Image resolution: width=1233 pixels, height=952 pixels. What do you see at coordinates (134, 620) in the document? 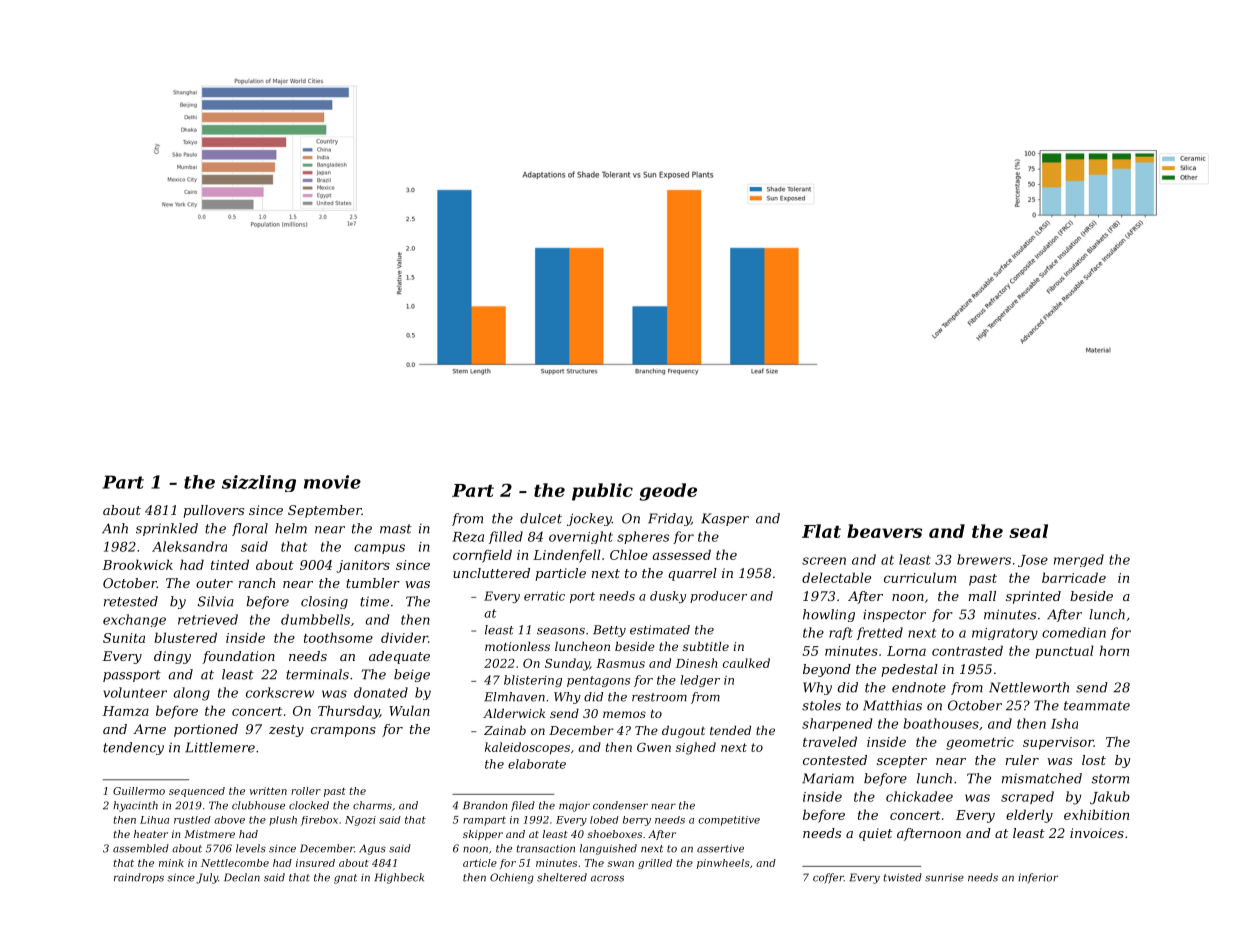
I see `exchange` at bounding box center [134, 620].
